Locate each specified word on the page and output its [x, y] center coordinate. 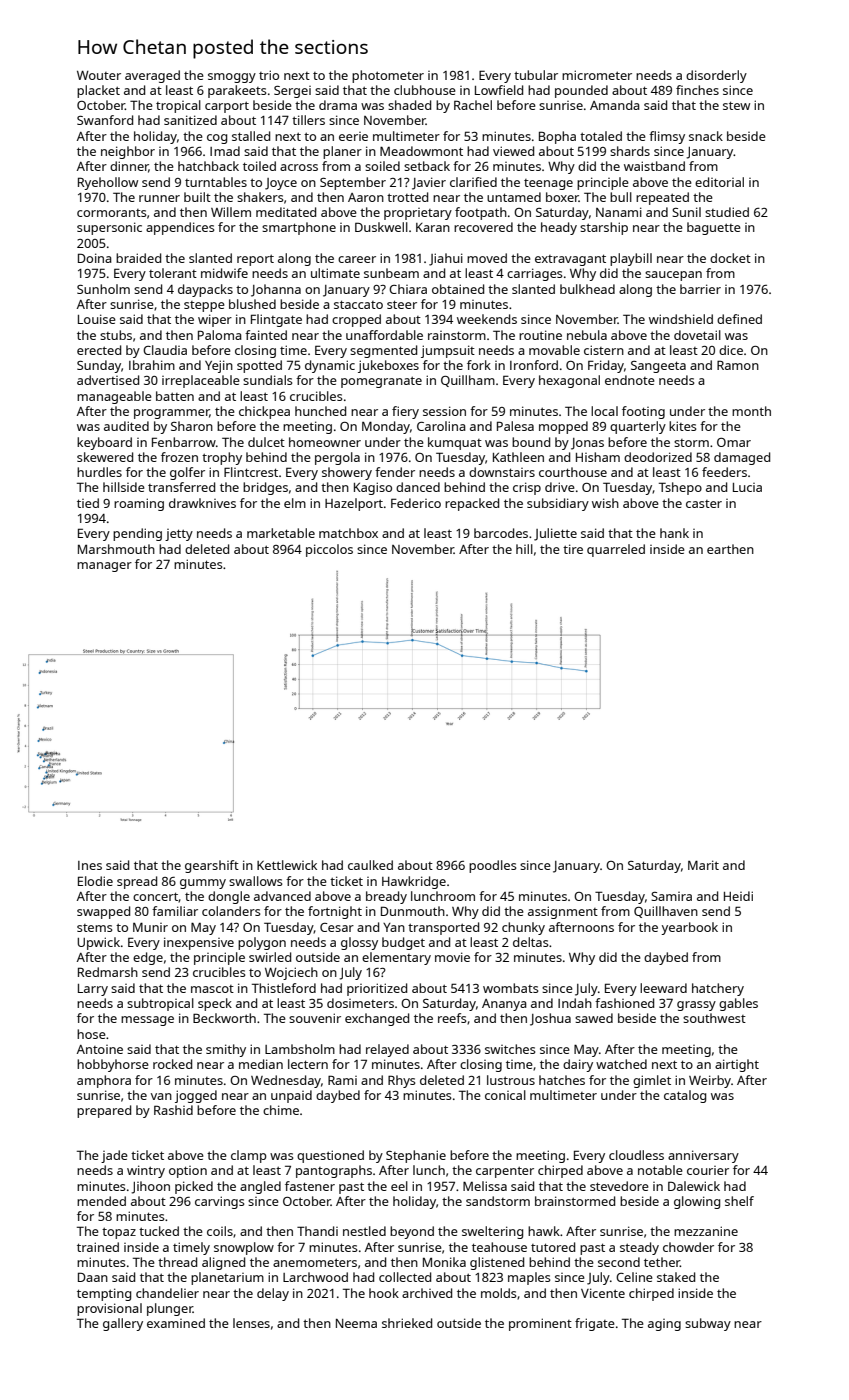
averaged [152, 76]
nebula [587, 335]
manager [104, 567]
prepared [104, 1111]
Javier [429, 183]
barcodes [501, 533]
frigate [595, 1324]
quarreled [616, 550]
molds [499, 1293]
